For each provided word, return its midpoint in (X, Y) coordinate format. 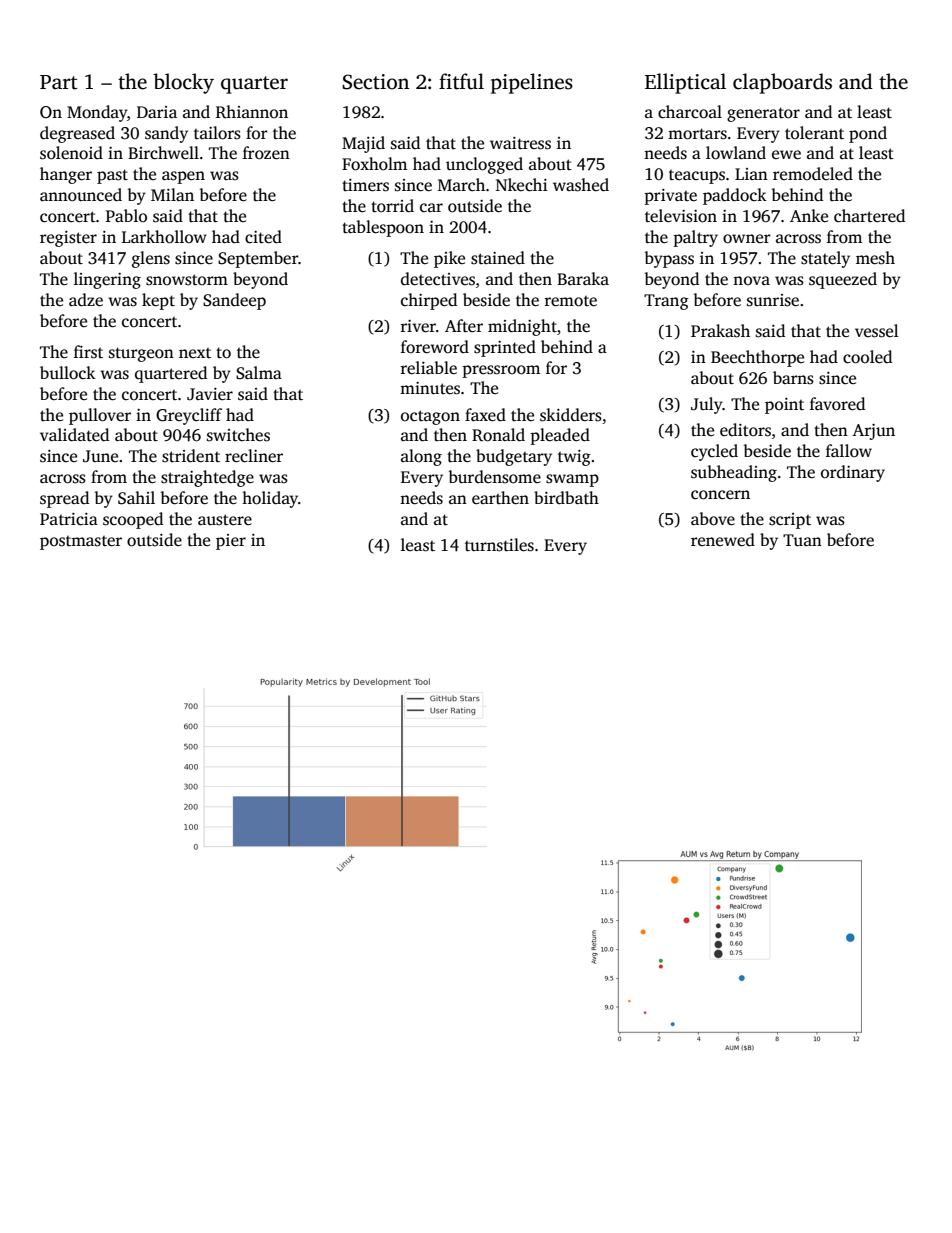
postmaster (81, 543)
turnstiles (499, 545)
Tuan (802, 540)
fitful (461, 81)
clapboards (782, 83)
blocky (183, 83)
